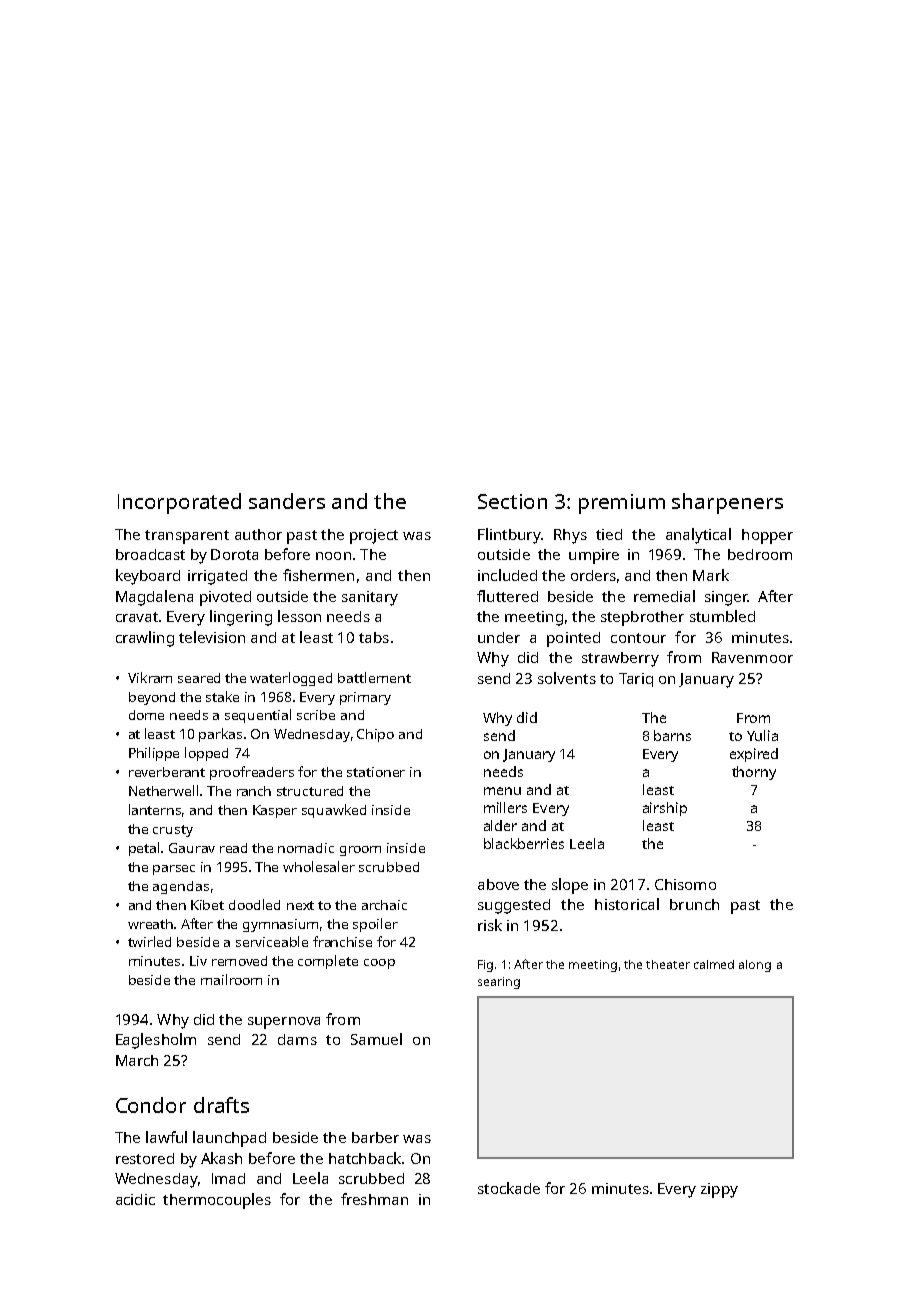 This screenshot has height=1316, width=908. Describe the element at coordinates (228, 1178) in the screenshot. I see `Imad` at that location.
